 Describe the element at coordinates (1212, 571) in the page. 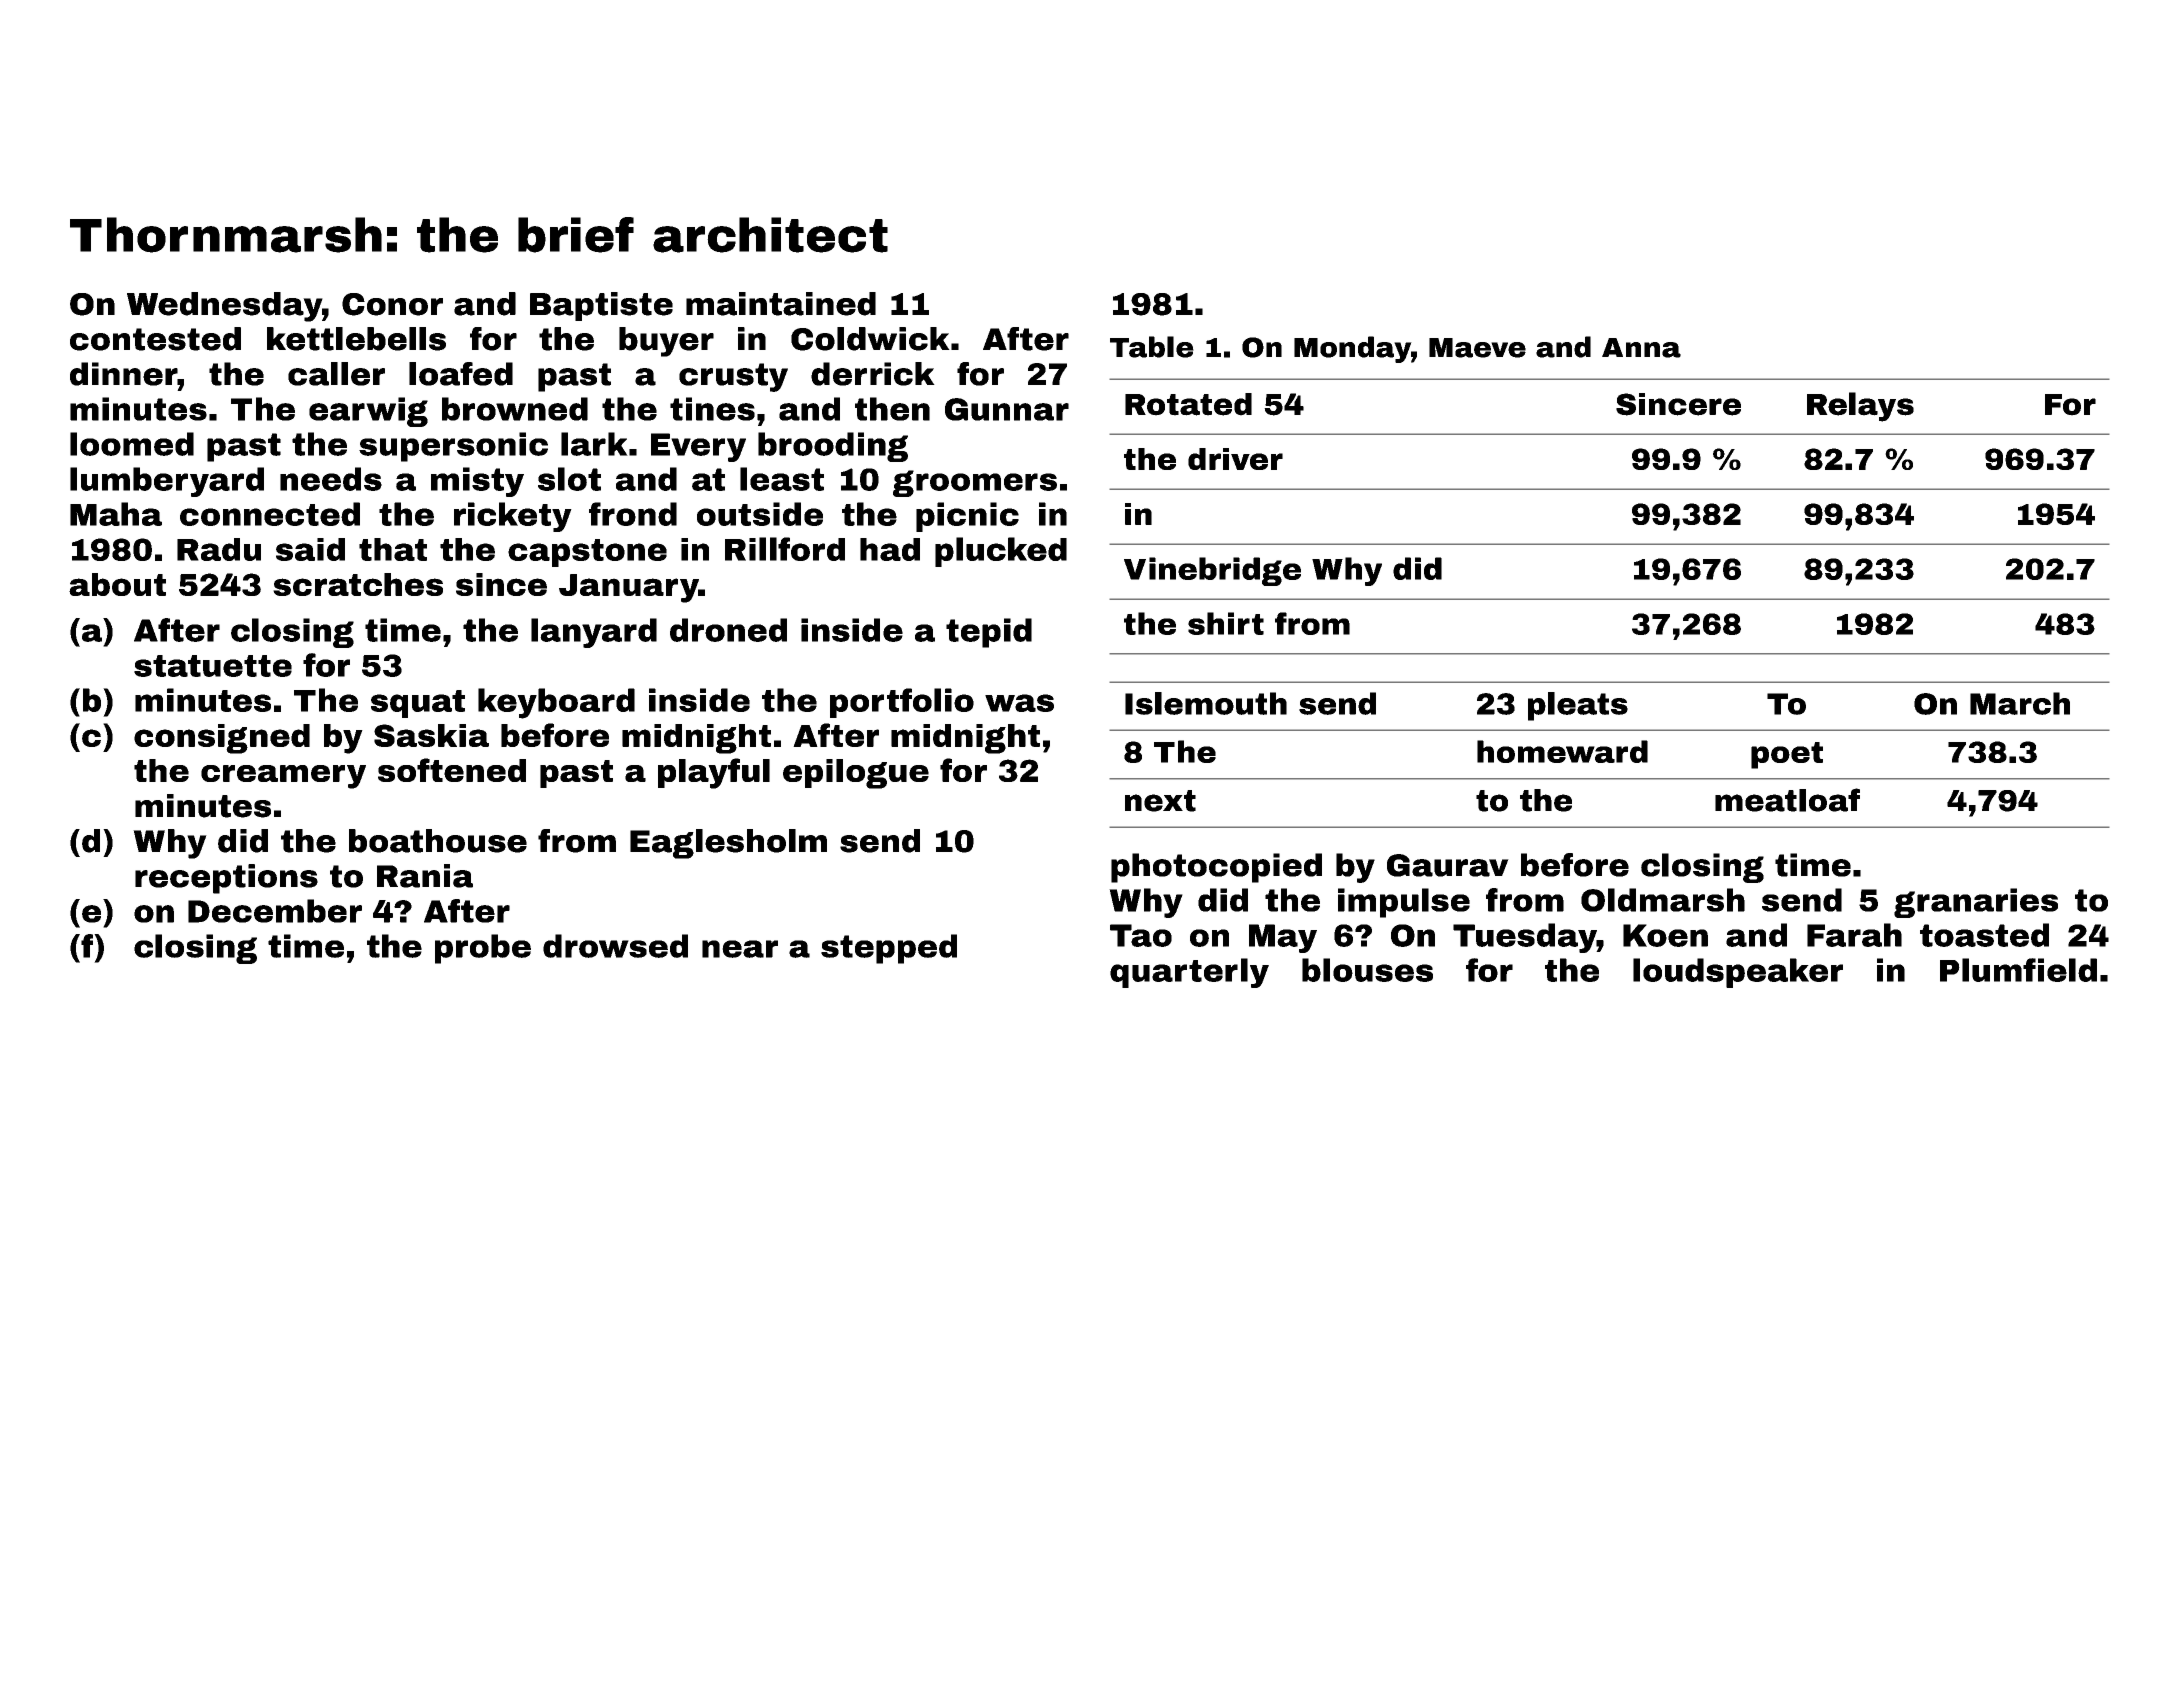

I see `Vinebridge` at that location.
